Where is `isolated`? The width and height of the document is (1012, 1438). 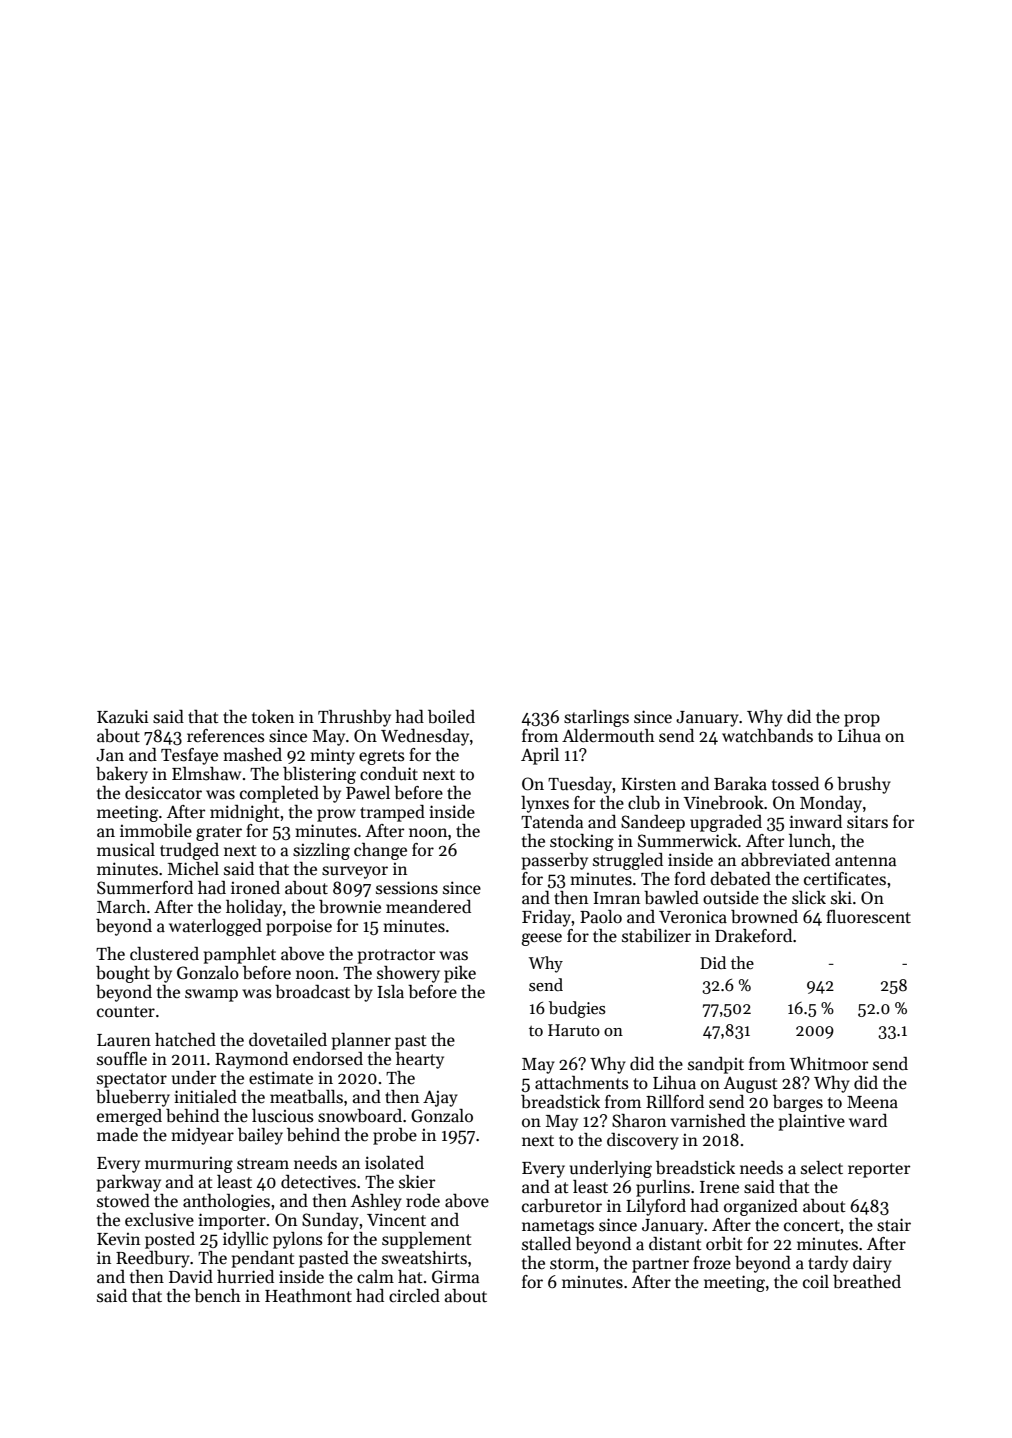 isolated is located at coordinates (394, 1163).
